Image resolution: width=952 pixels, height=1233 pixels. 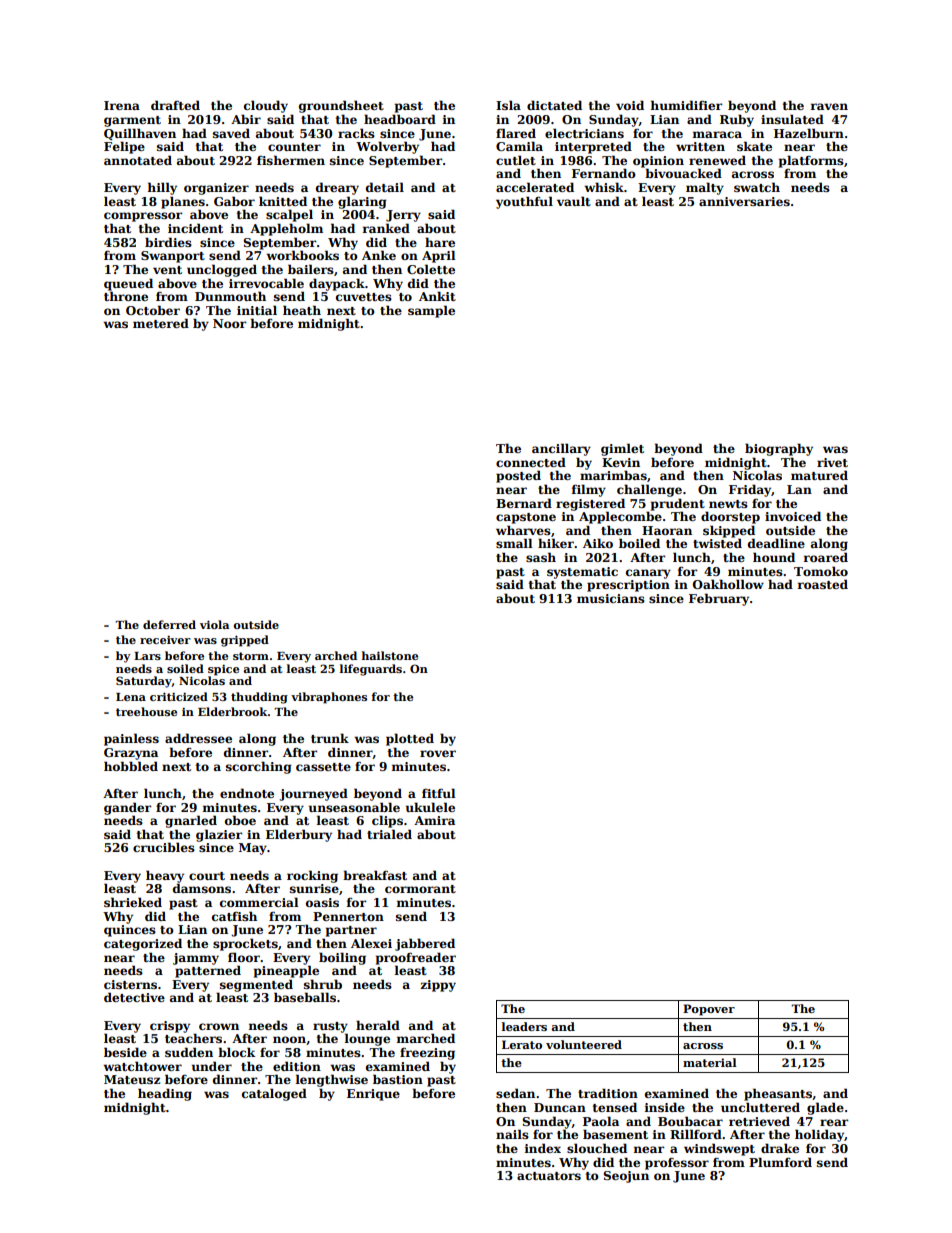 What do you see at coordinates (125, 1052) in the screenshot?
I see `beside` at bounding box center [125, 1052].
